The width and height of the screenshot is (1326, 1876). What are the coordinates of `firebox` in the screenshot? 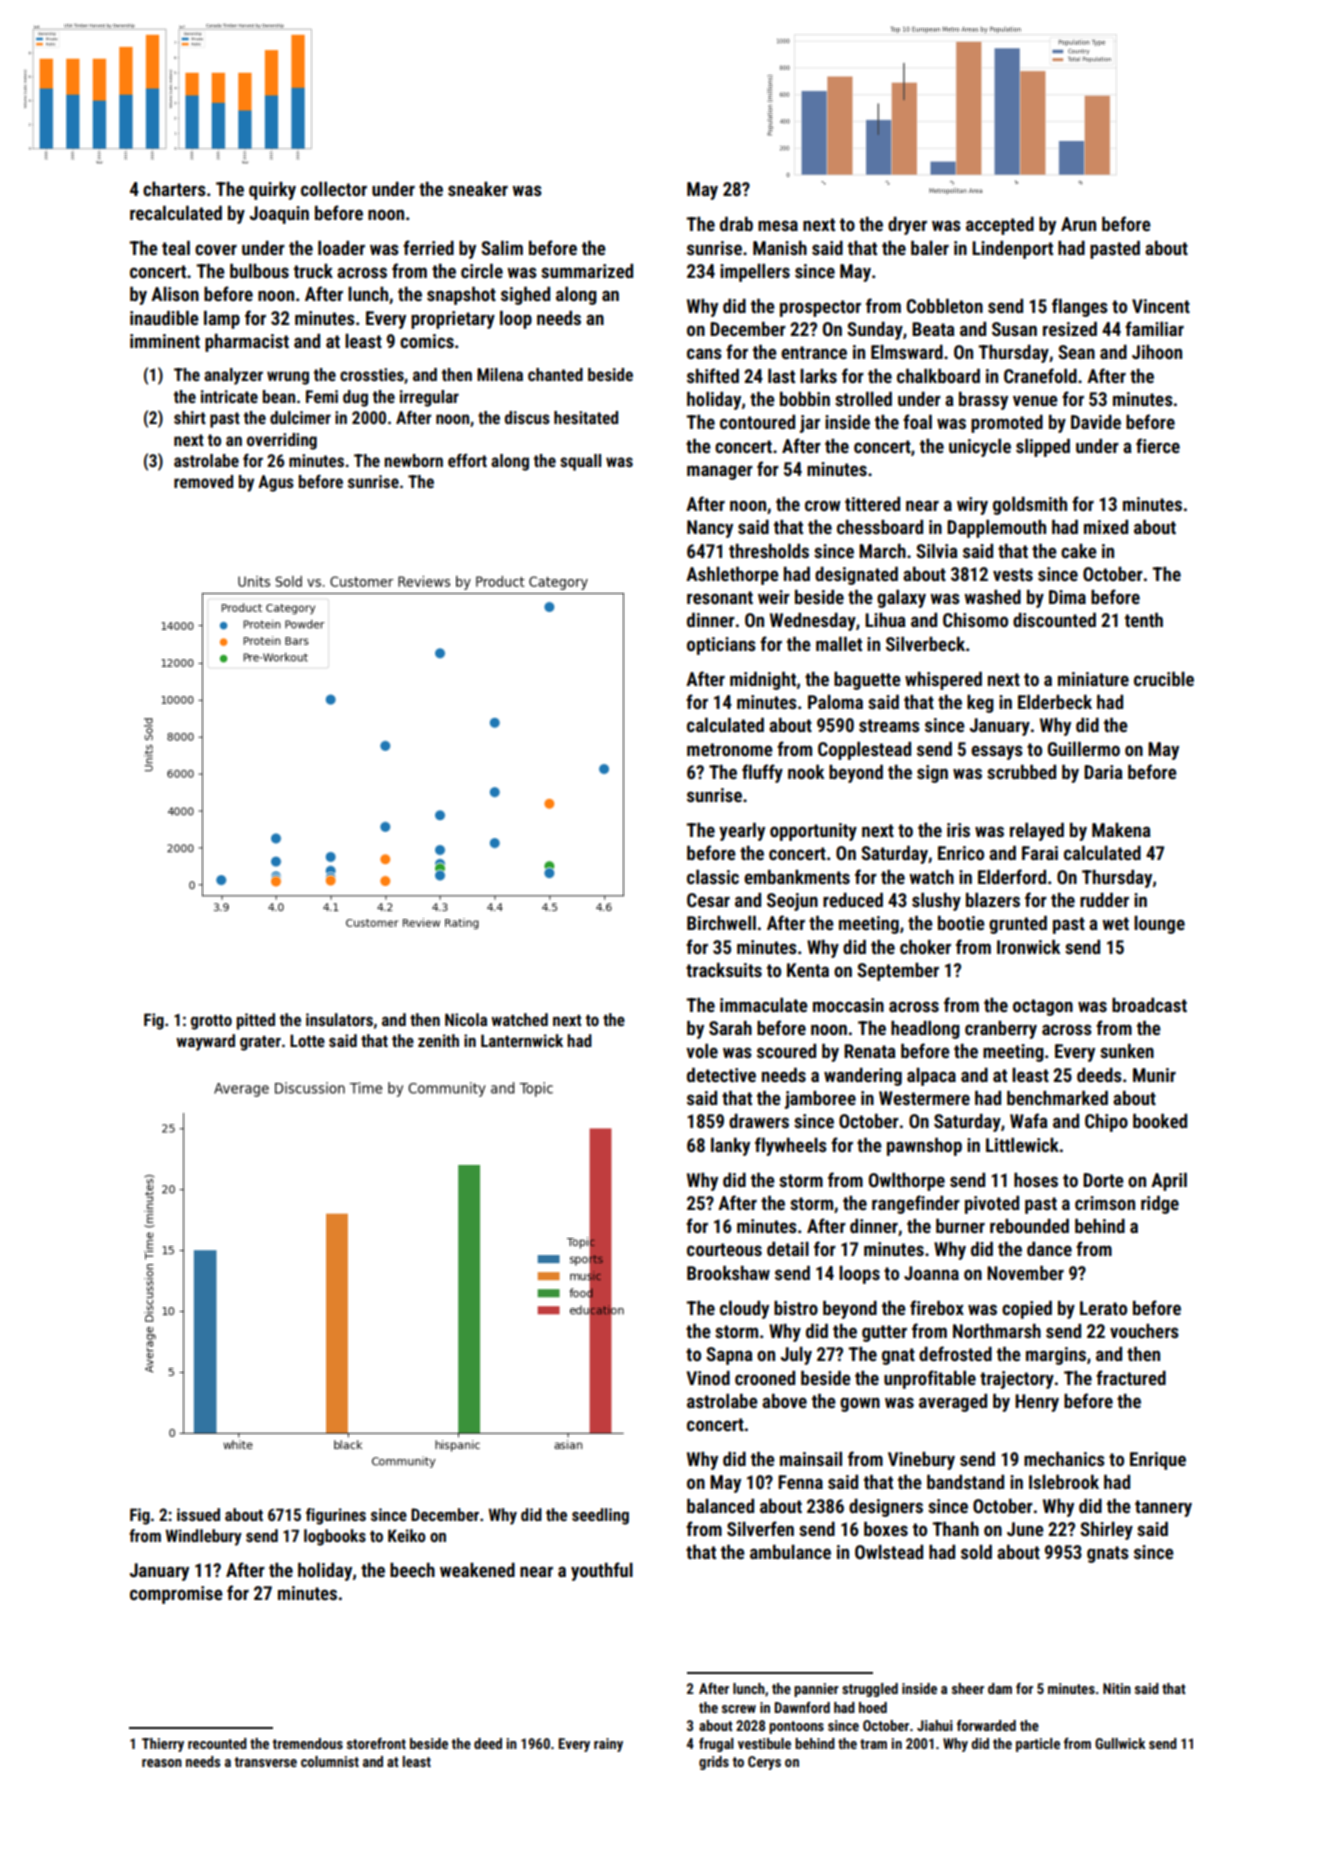 It's located at (937, 1307).
